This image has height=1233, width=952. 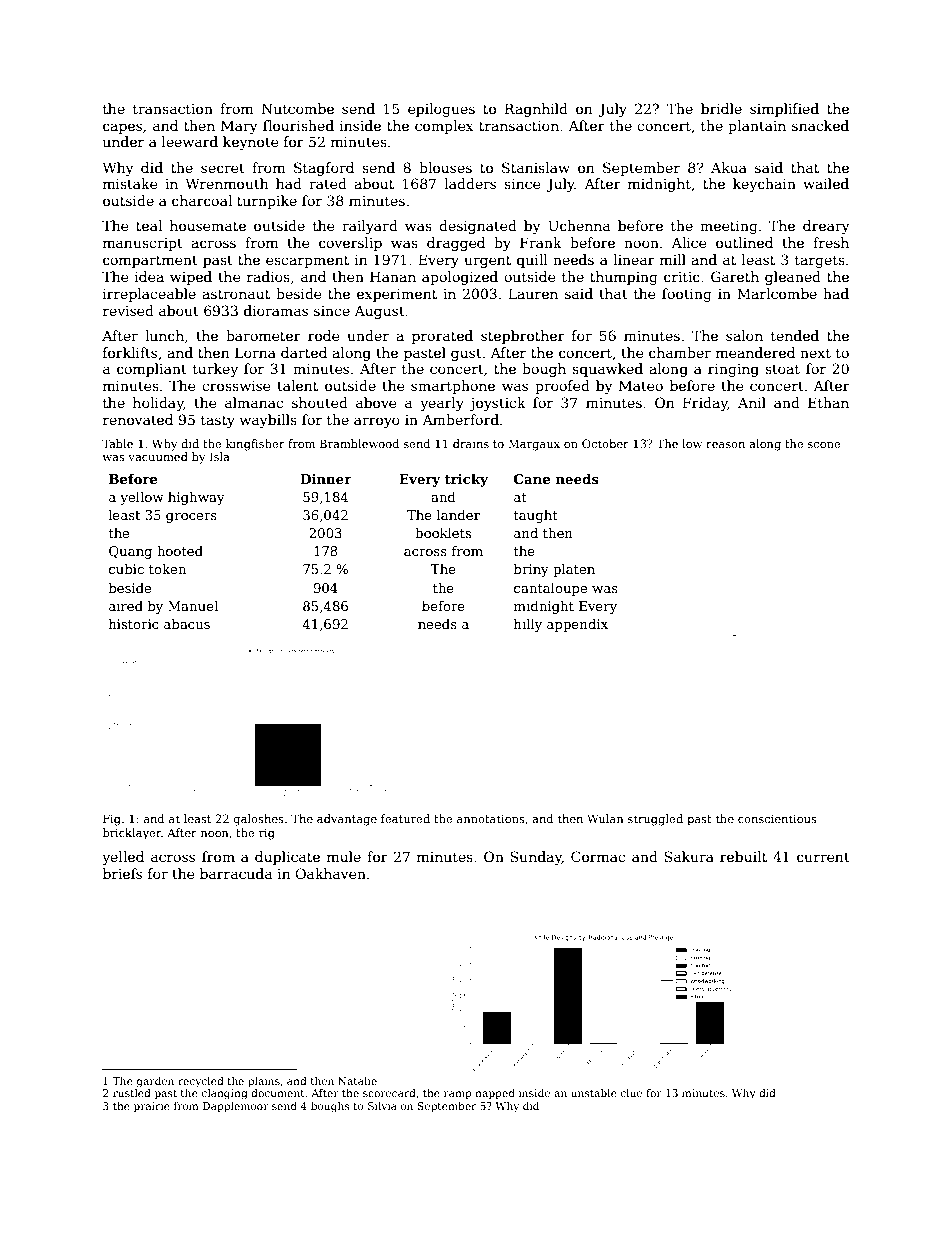 What do you see at coordinates (187, 624) in the image?
I see `abacus` at bounding box center [187, 624].
